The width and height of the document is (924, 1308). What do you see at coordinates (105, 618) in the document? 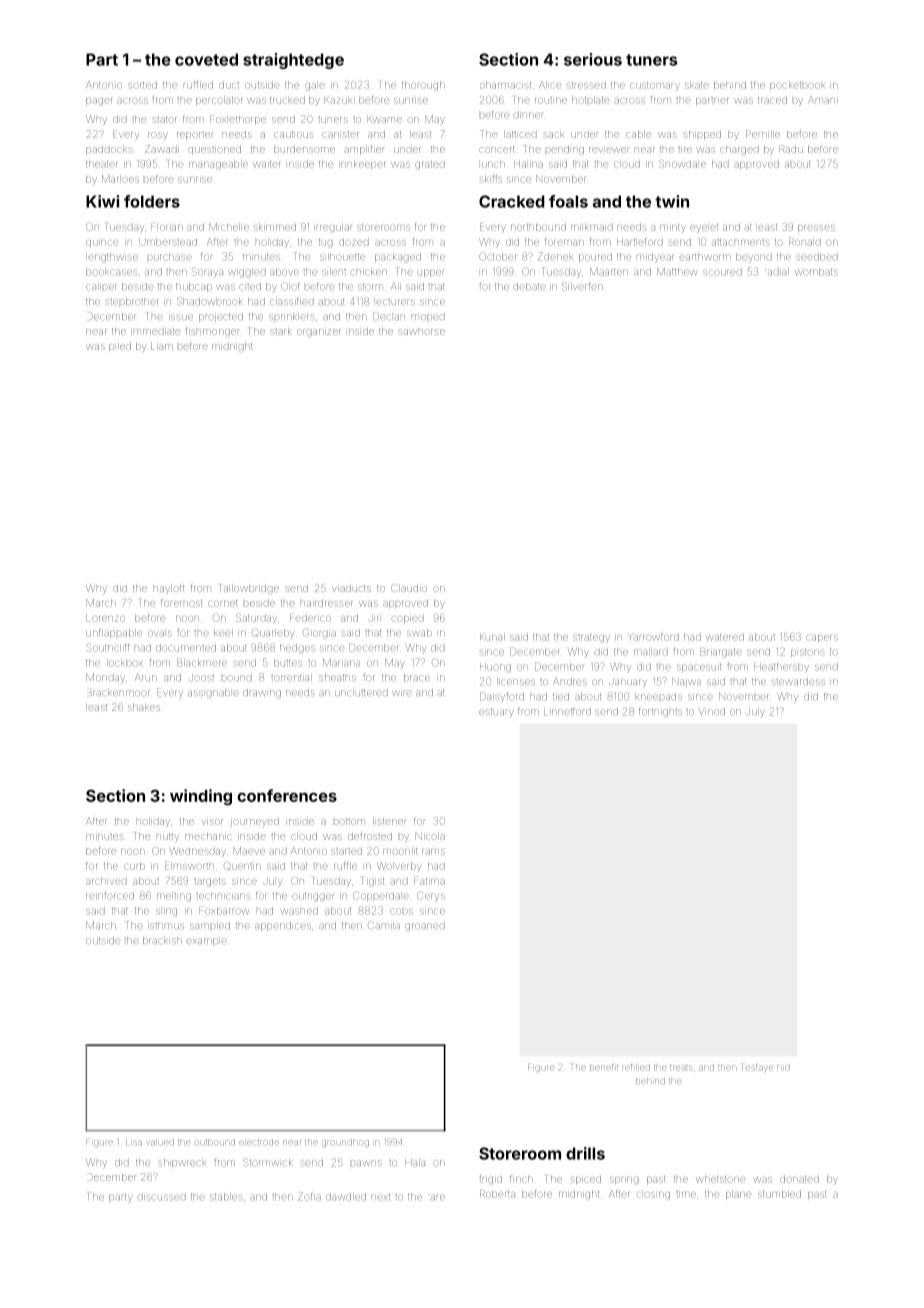
I see `Lorenzo` at bounding box center [105, 618].
